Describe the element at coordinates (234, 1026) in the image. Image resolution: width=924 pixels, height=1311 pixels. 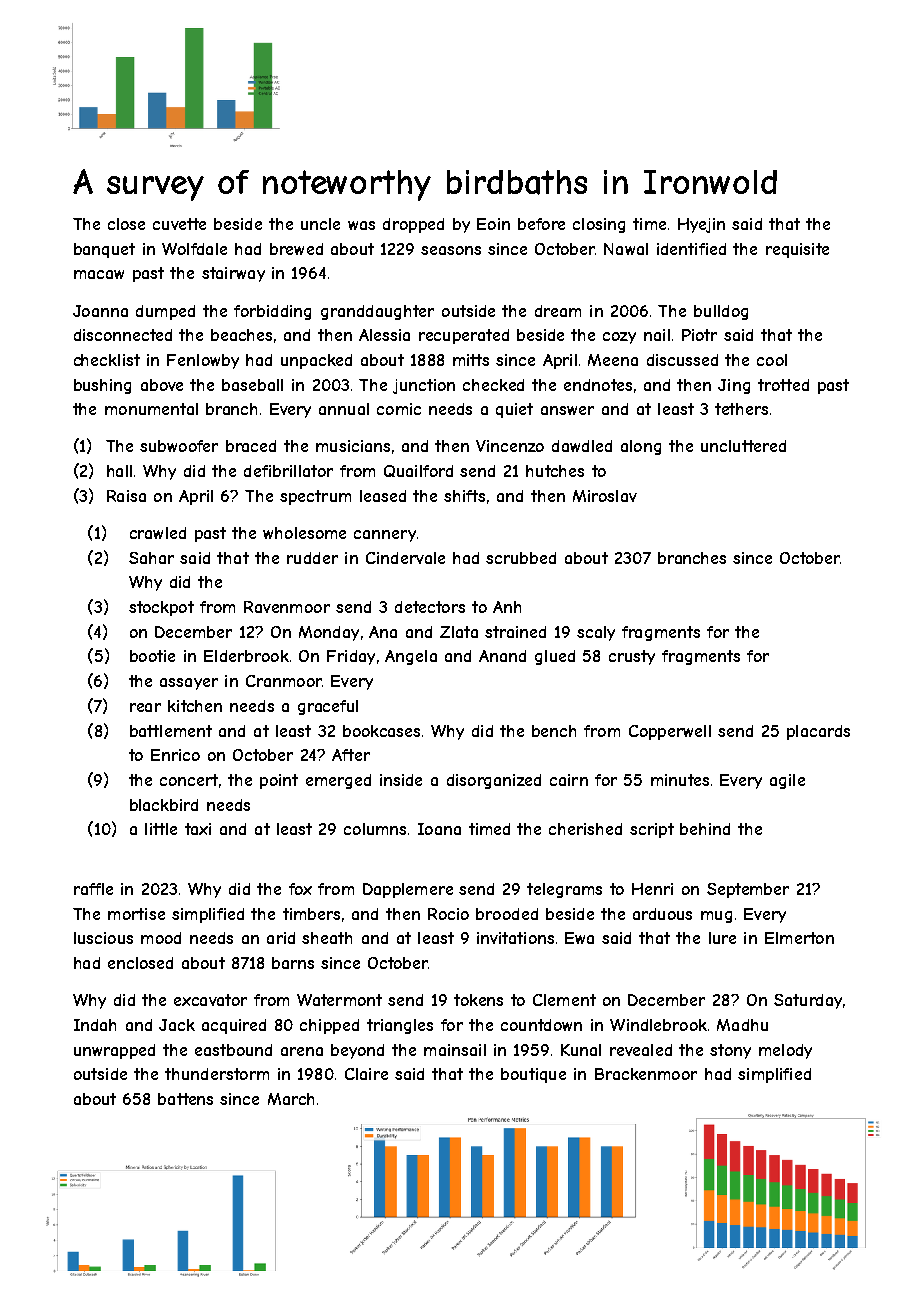
I see `acquired` at that location.
